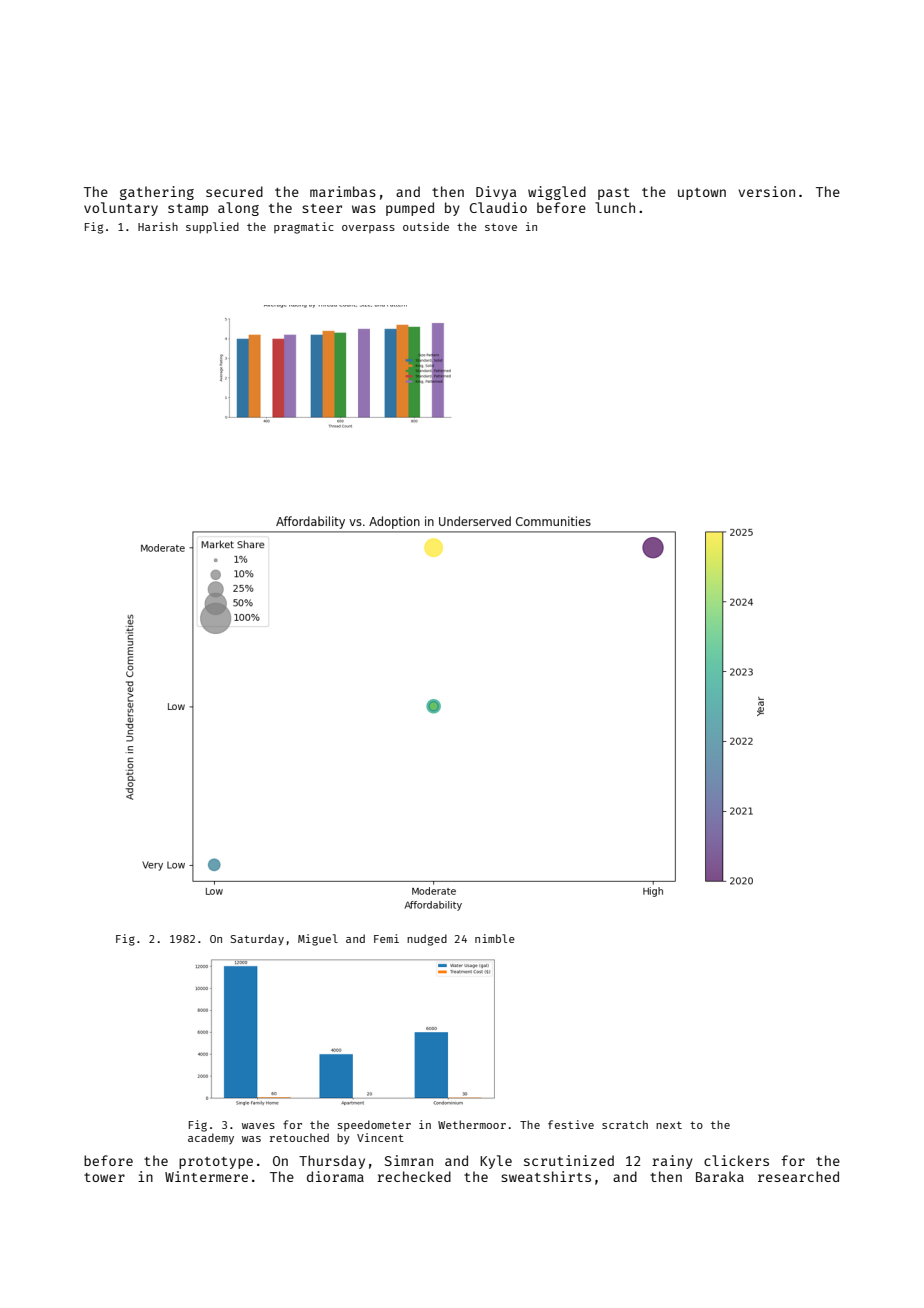  I want to click on nimble, so click(495, 938).
